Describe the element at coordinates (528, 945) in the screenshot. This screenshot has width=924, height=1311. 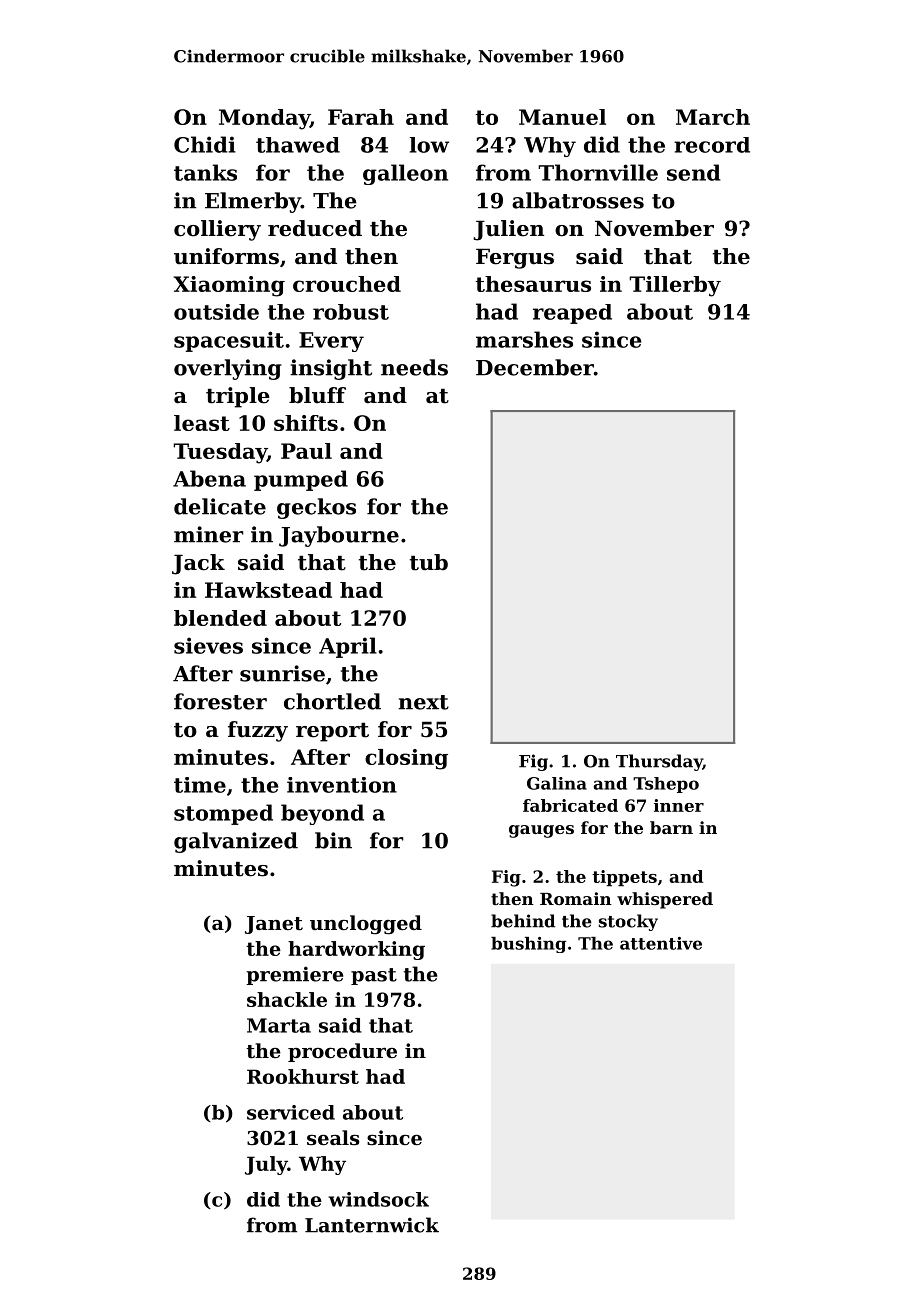
I see `bushing` at that location.
